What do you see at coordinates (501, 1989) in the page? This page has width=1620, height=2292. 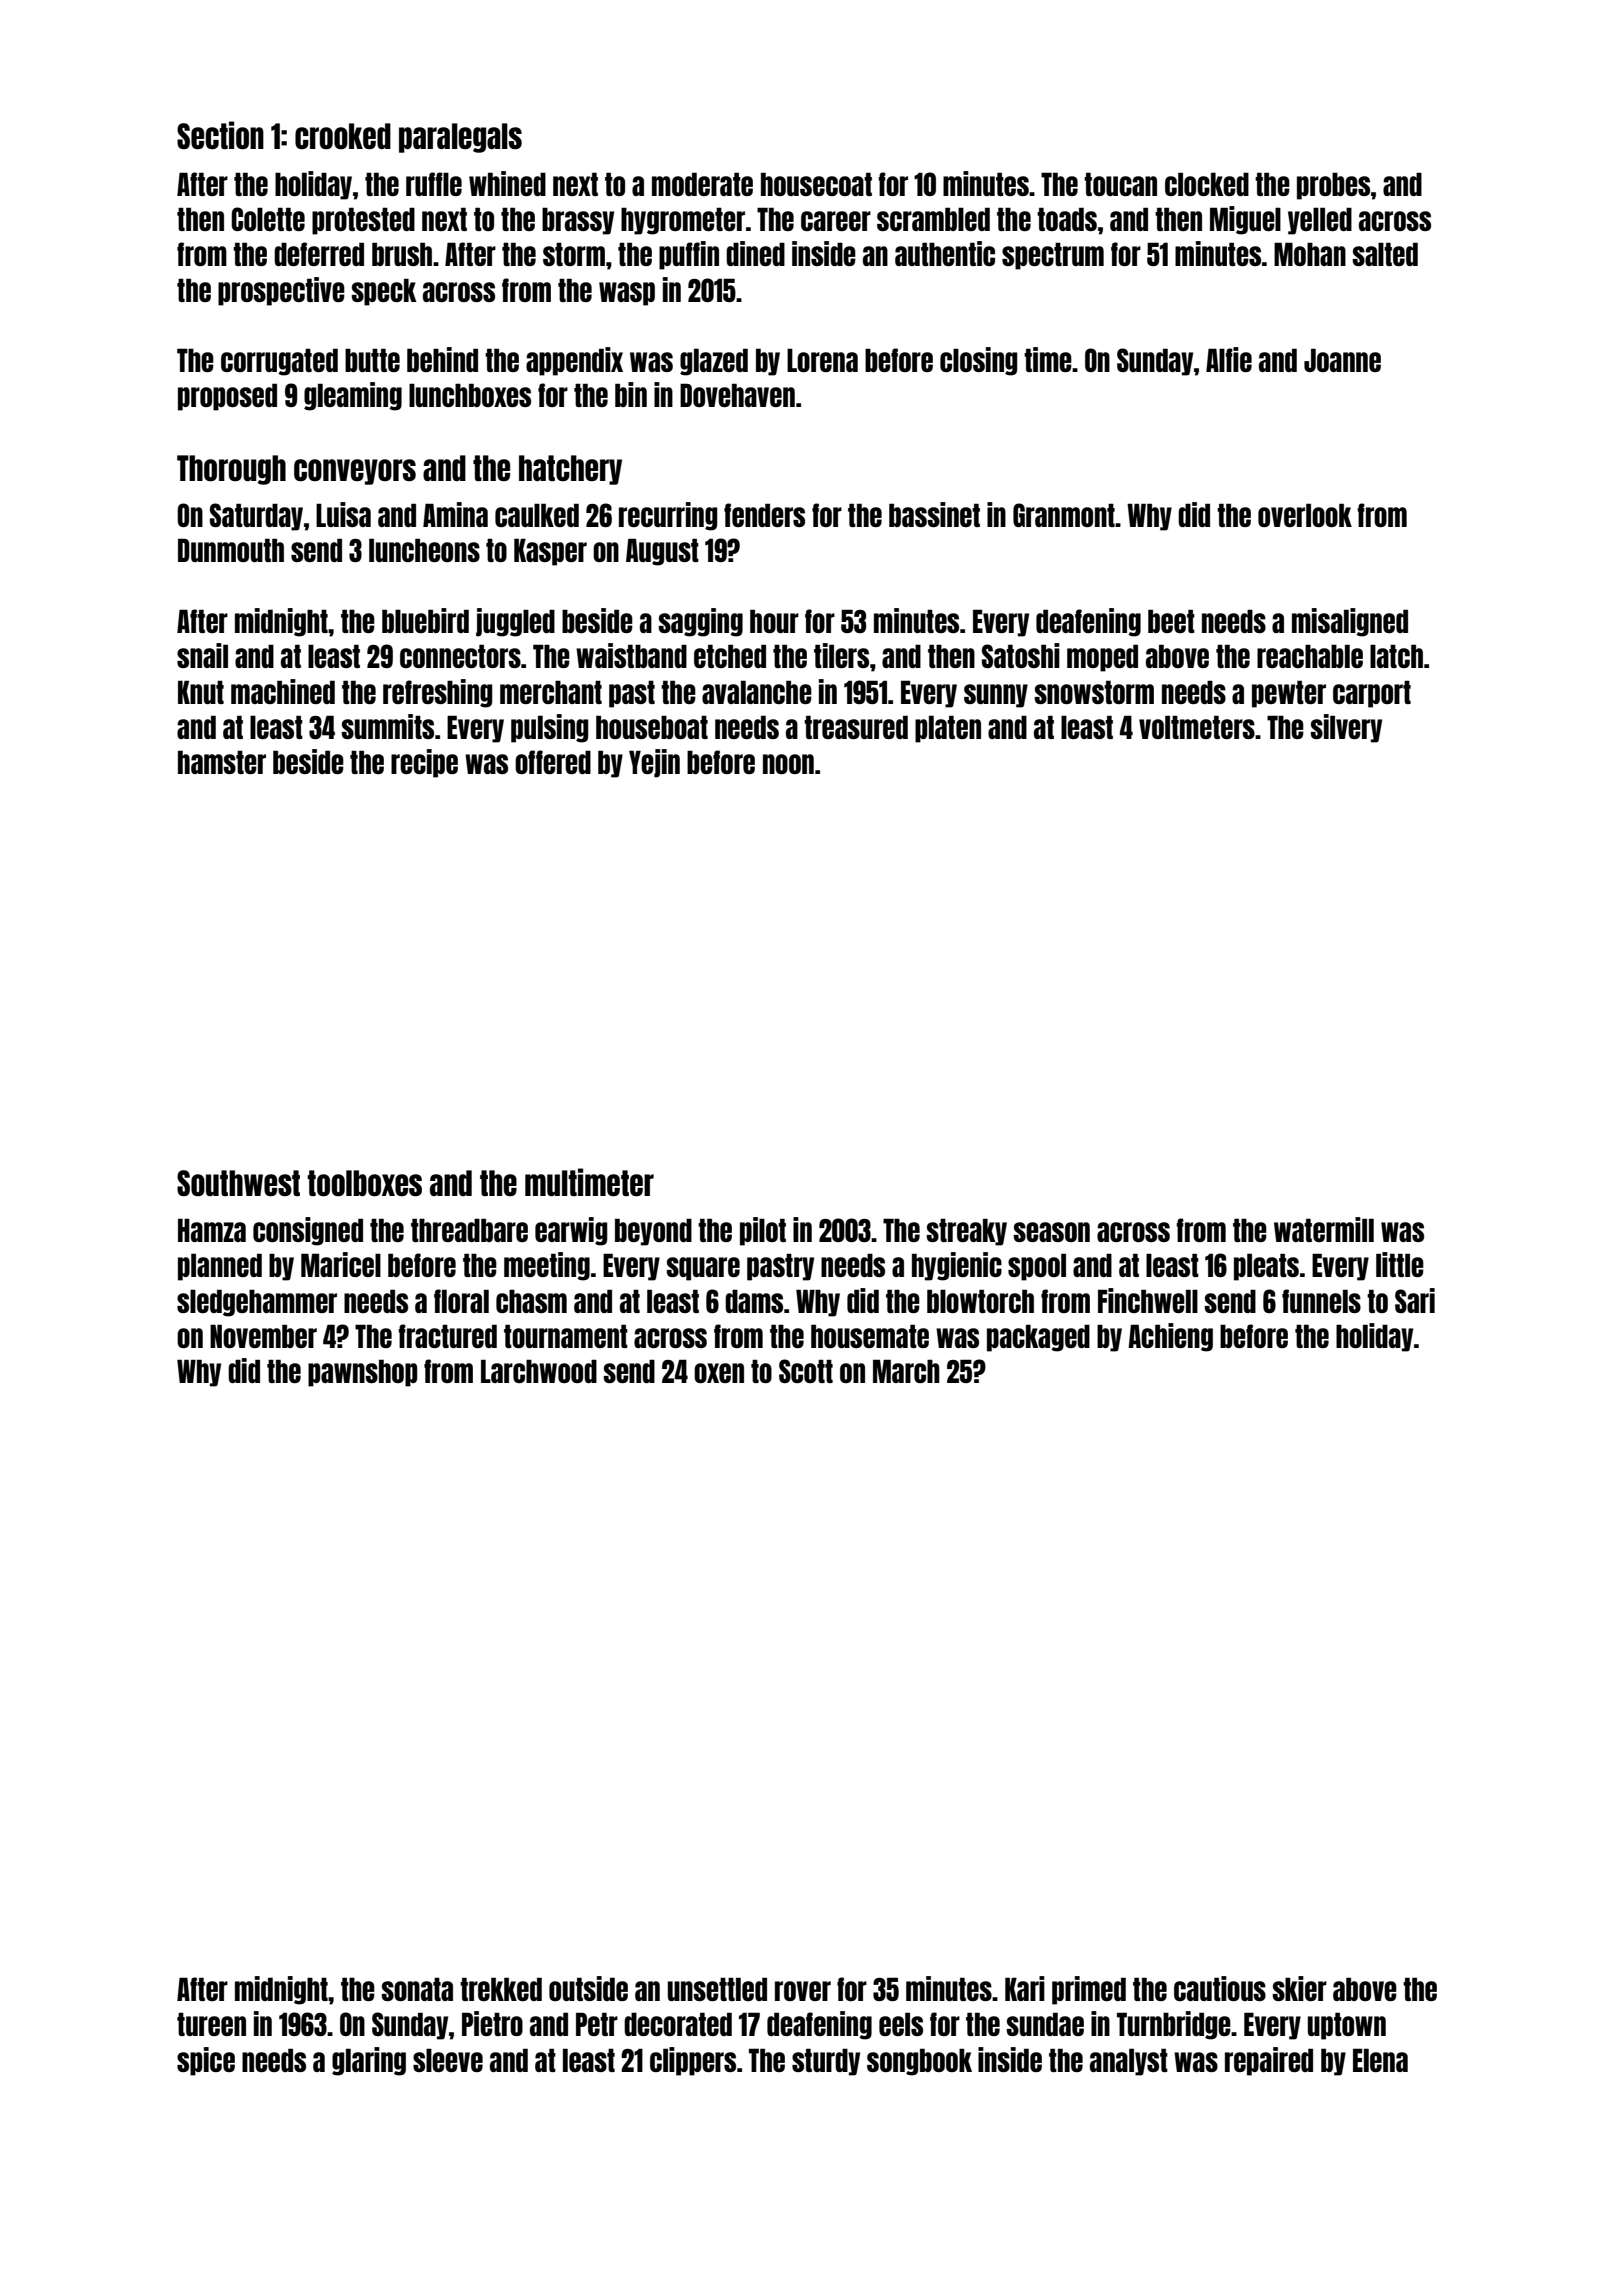 I see `trekked` at bounding box center [501, 1989].
